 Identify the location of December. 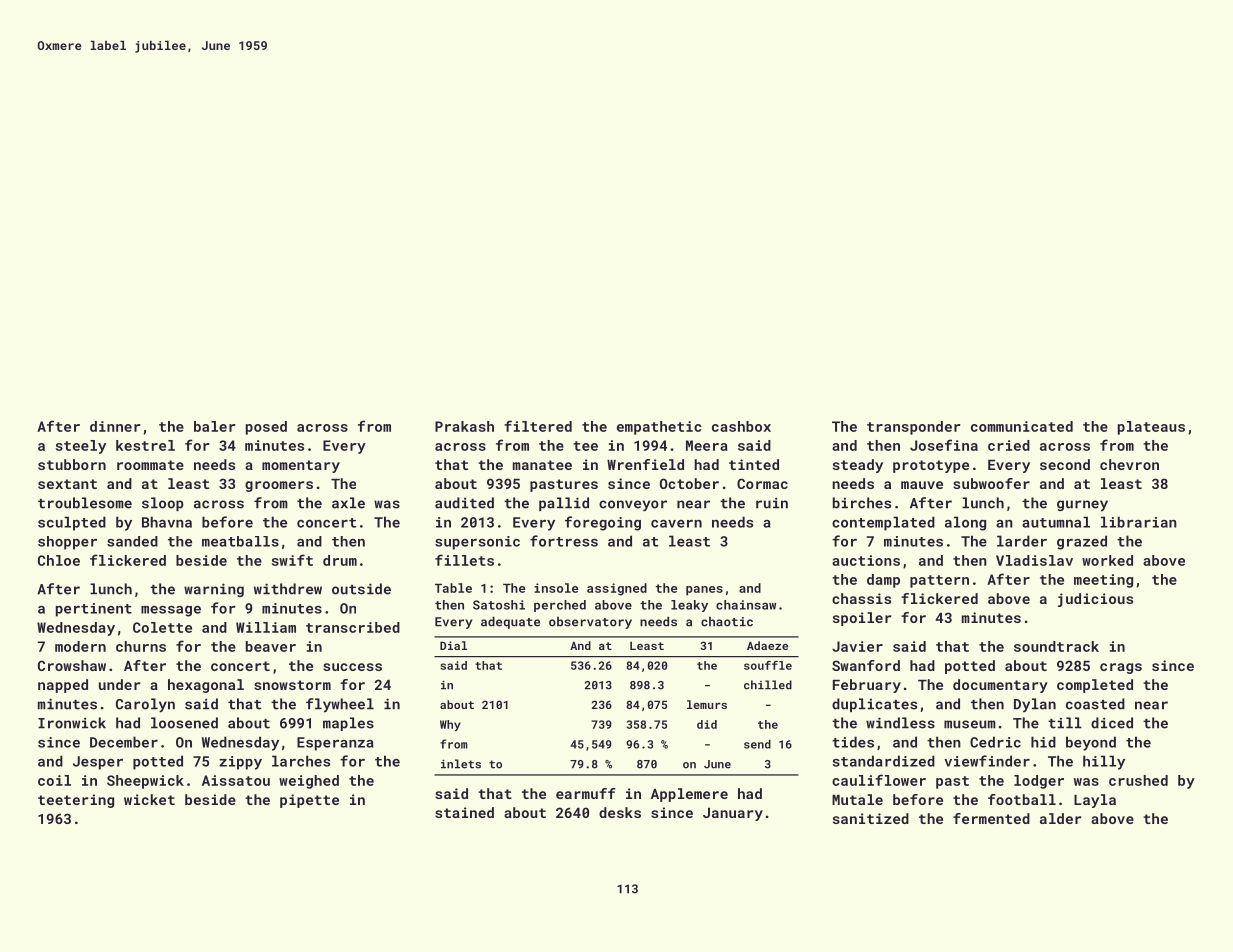
(124, 742).
